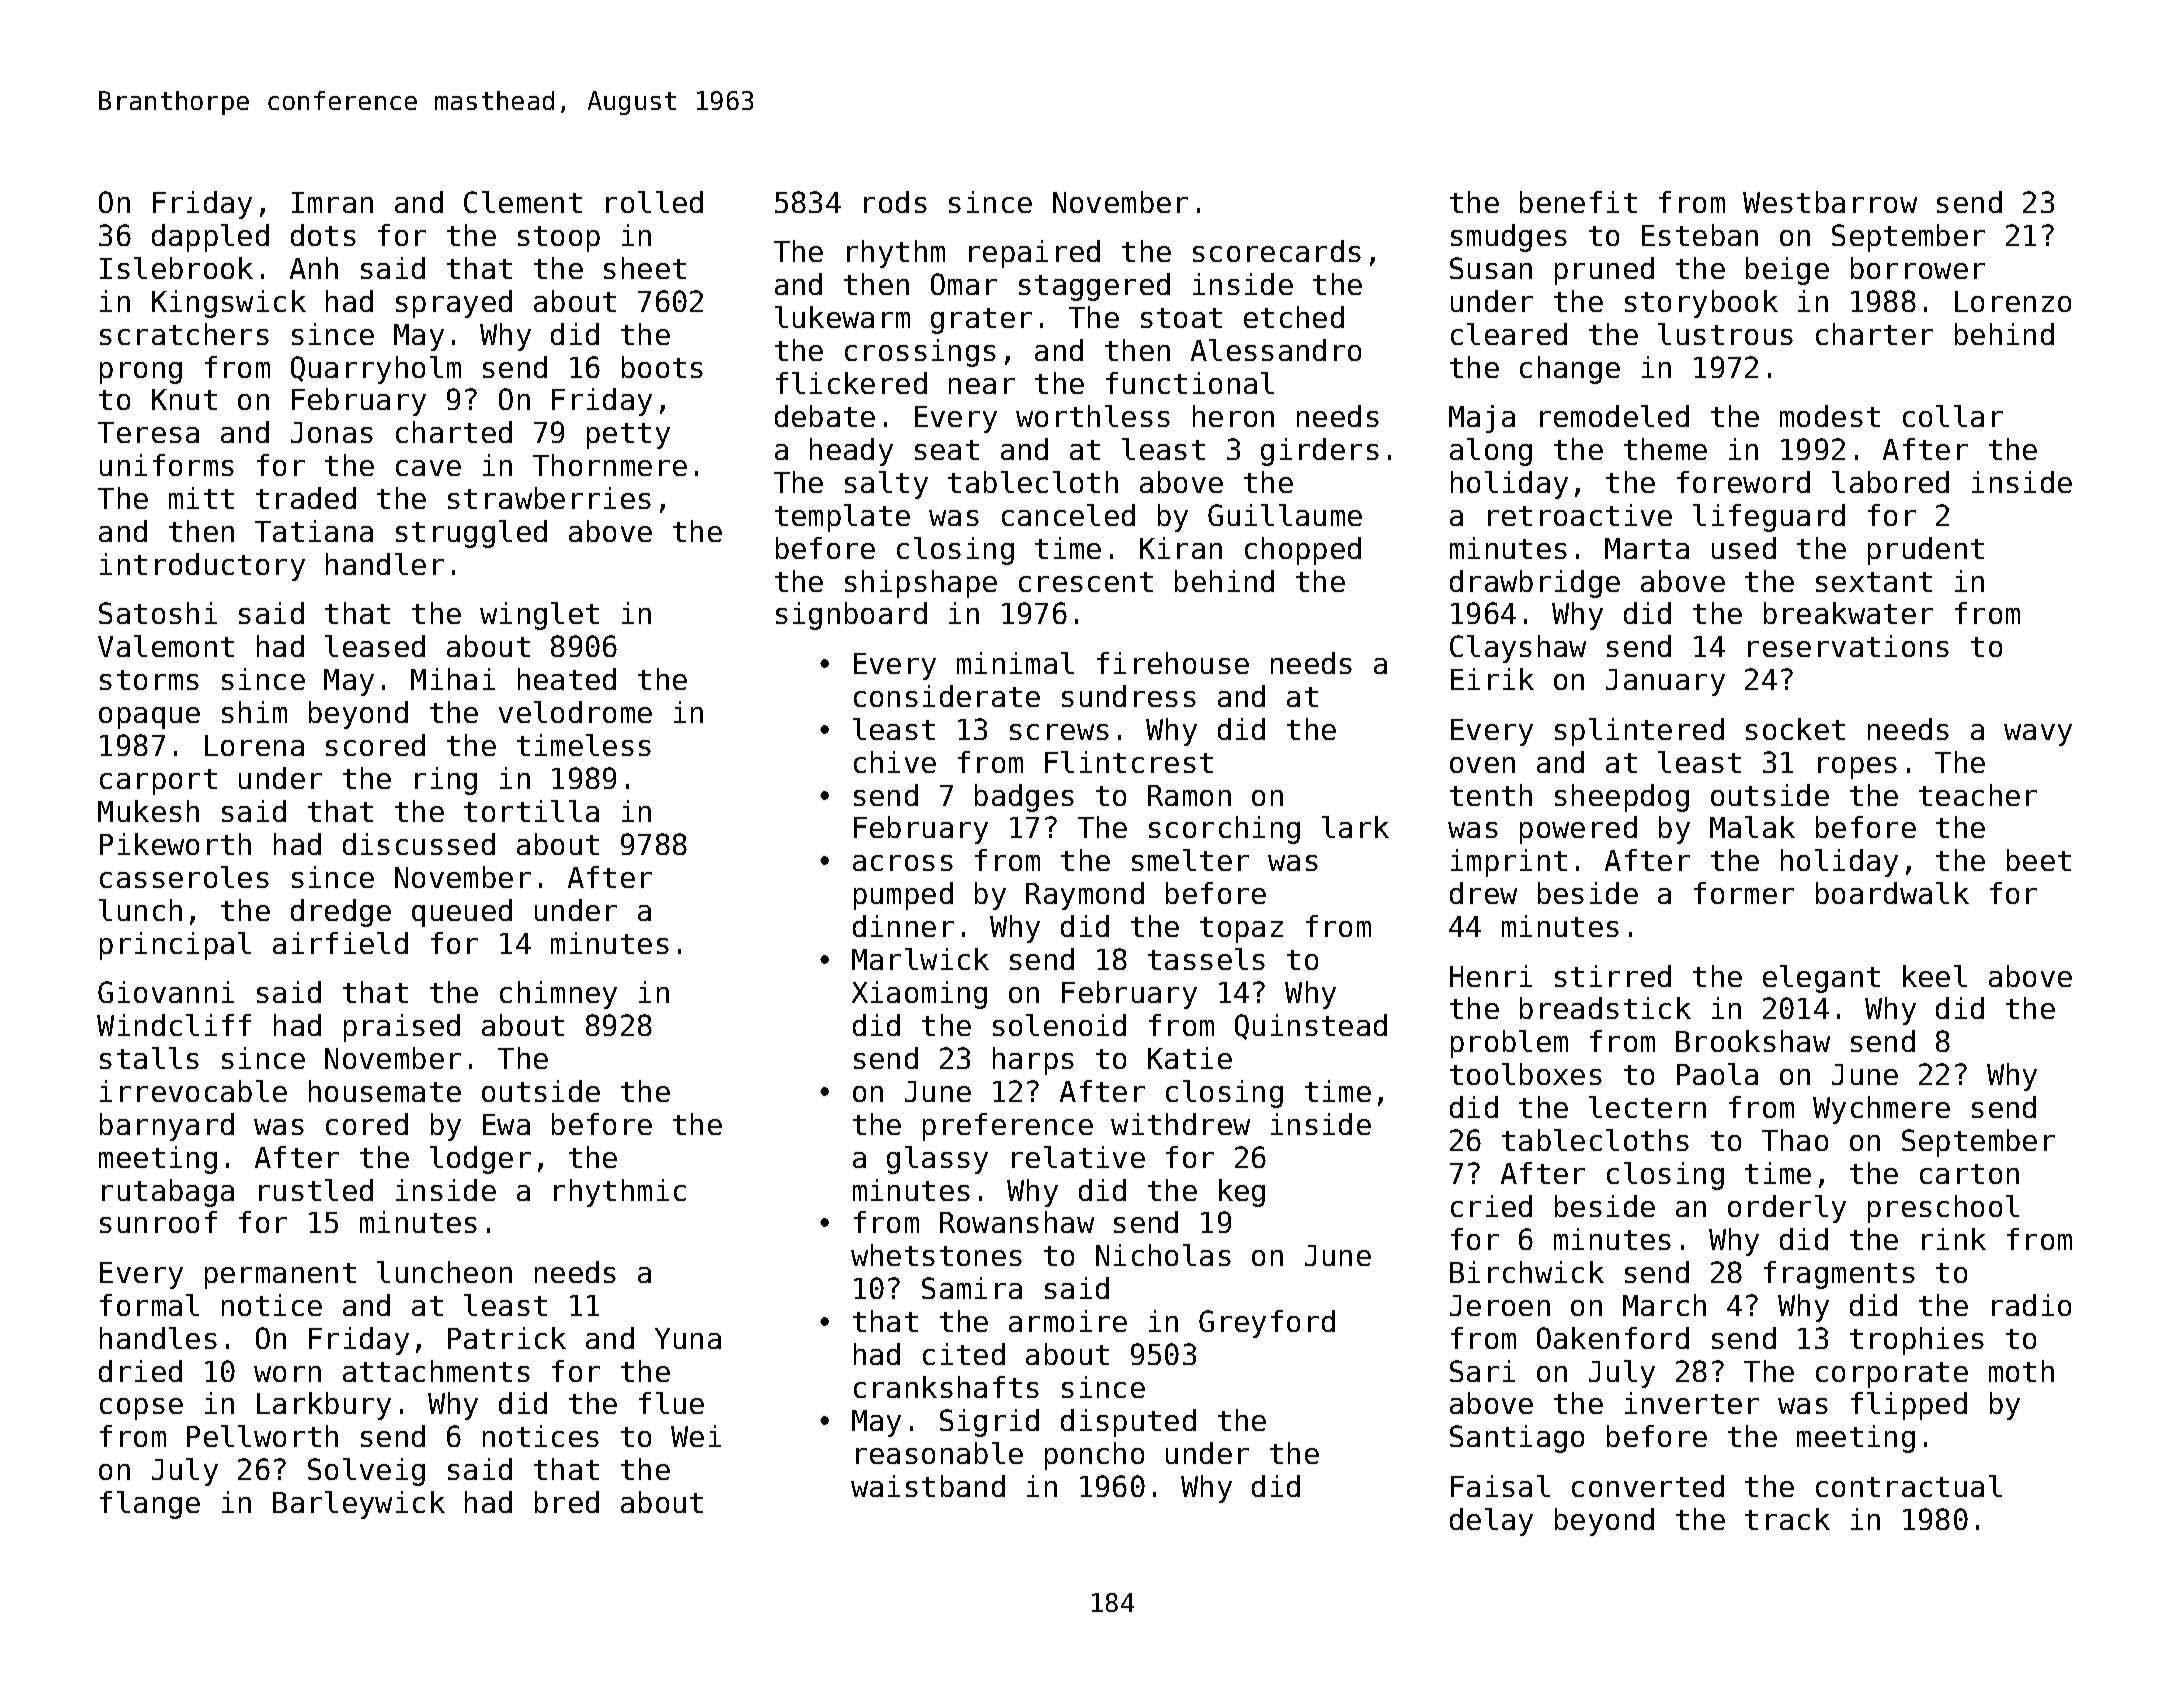 This page has width=2178, height=1683. What do you see at coordinates (150, 1505) in the page?
I see `flange` at bounding box center [150, 1505].
